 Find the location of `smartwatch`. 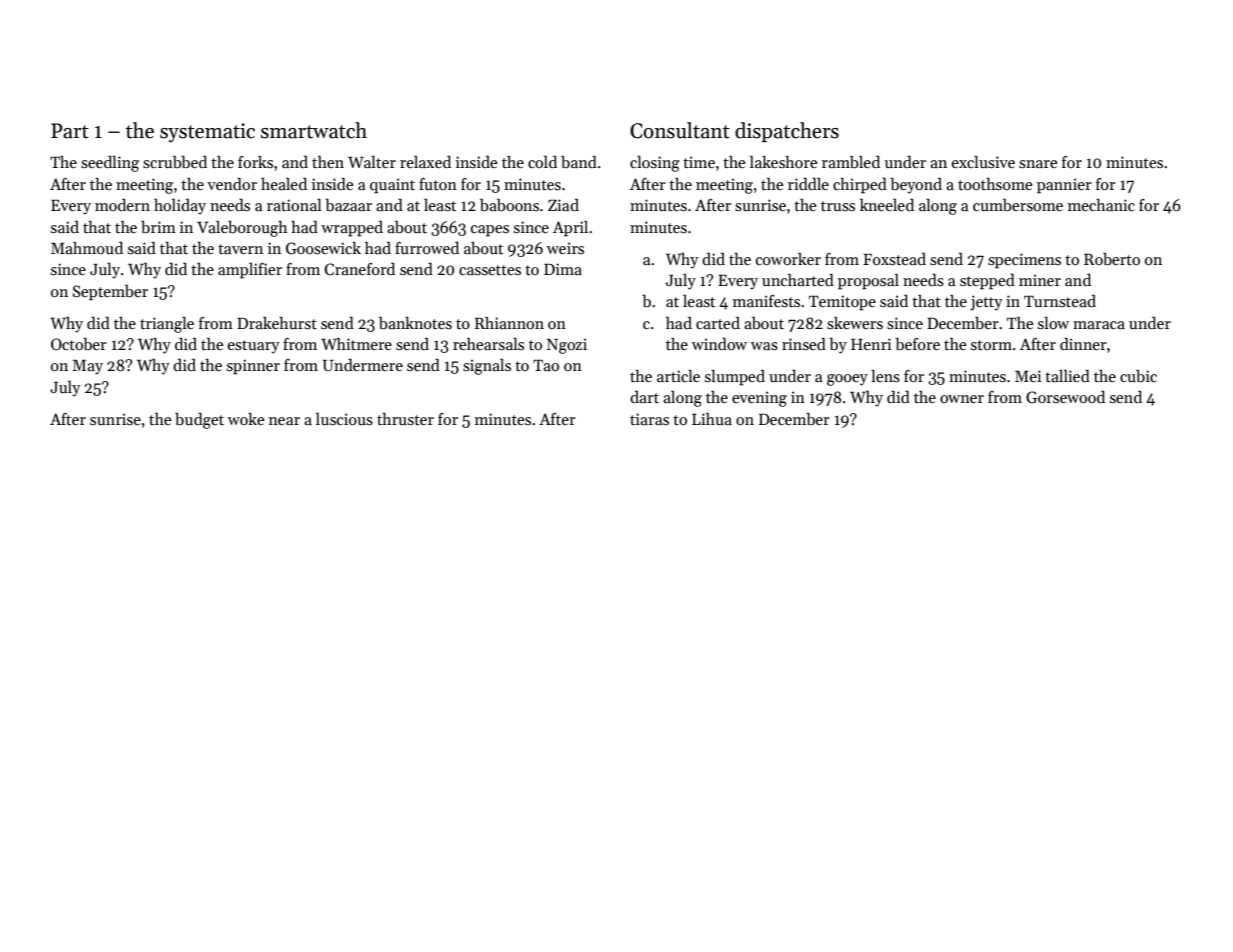

smartwatch is located at coordinates (314, 130).
